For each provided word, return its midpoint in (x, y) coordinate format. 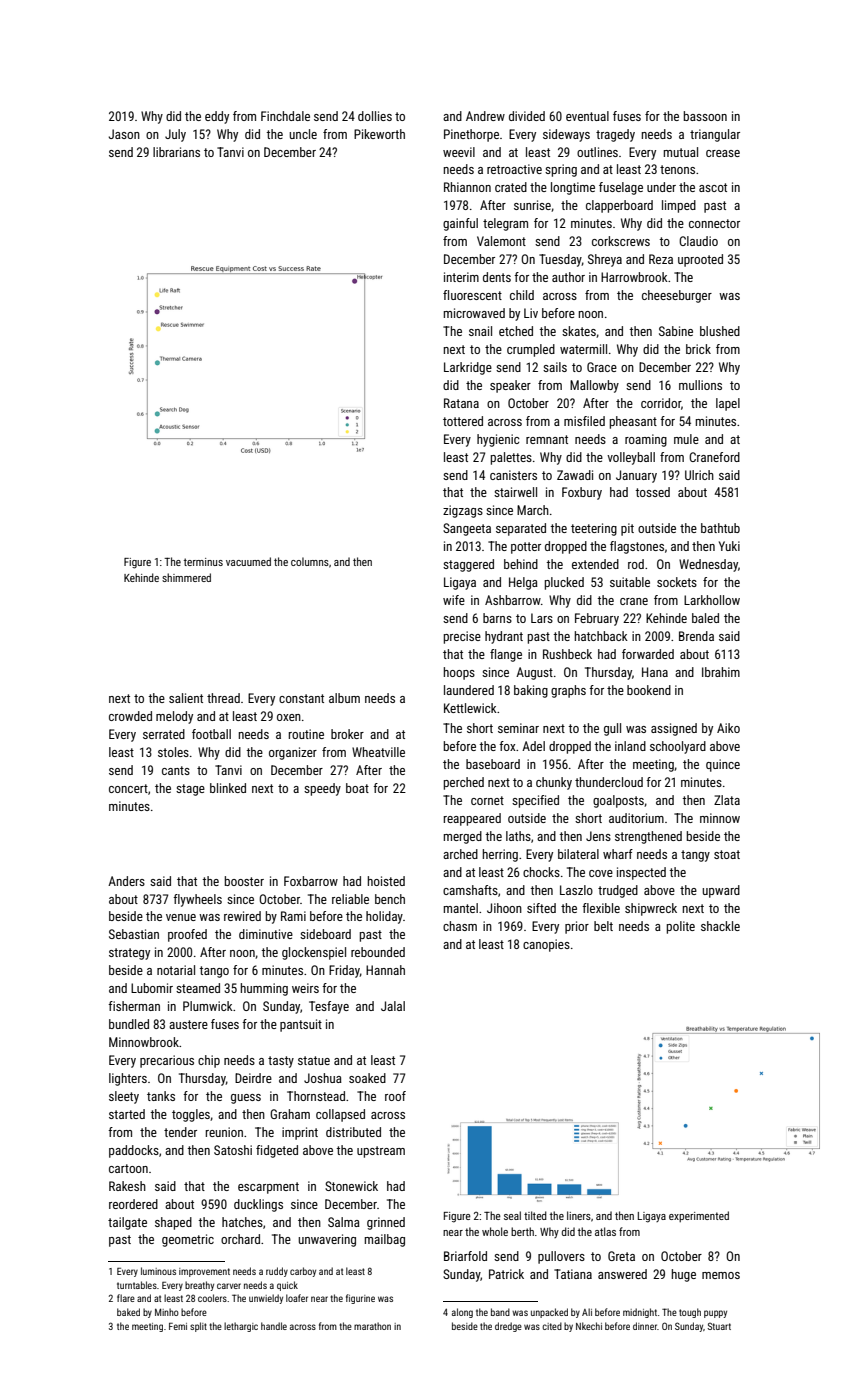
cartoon (128, 1168)
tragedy (615, 135)
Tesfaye (329, 1007)
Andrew (485, 116)
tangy (695, 856)
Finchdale (285, 116)
